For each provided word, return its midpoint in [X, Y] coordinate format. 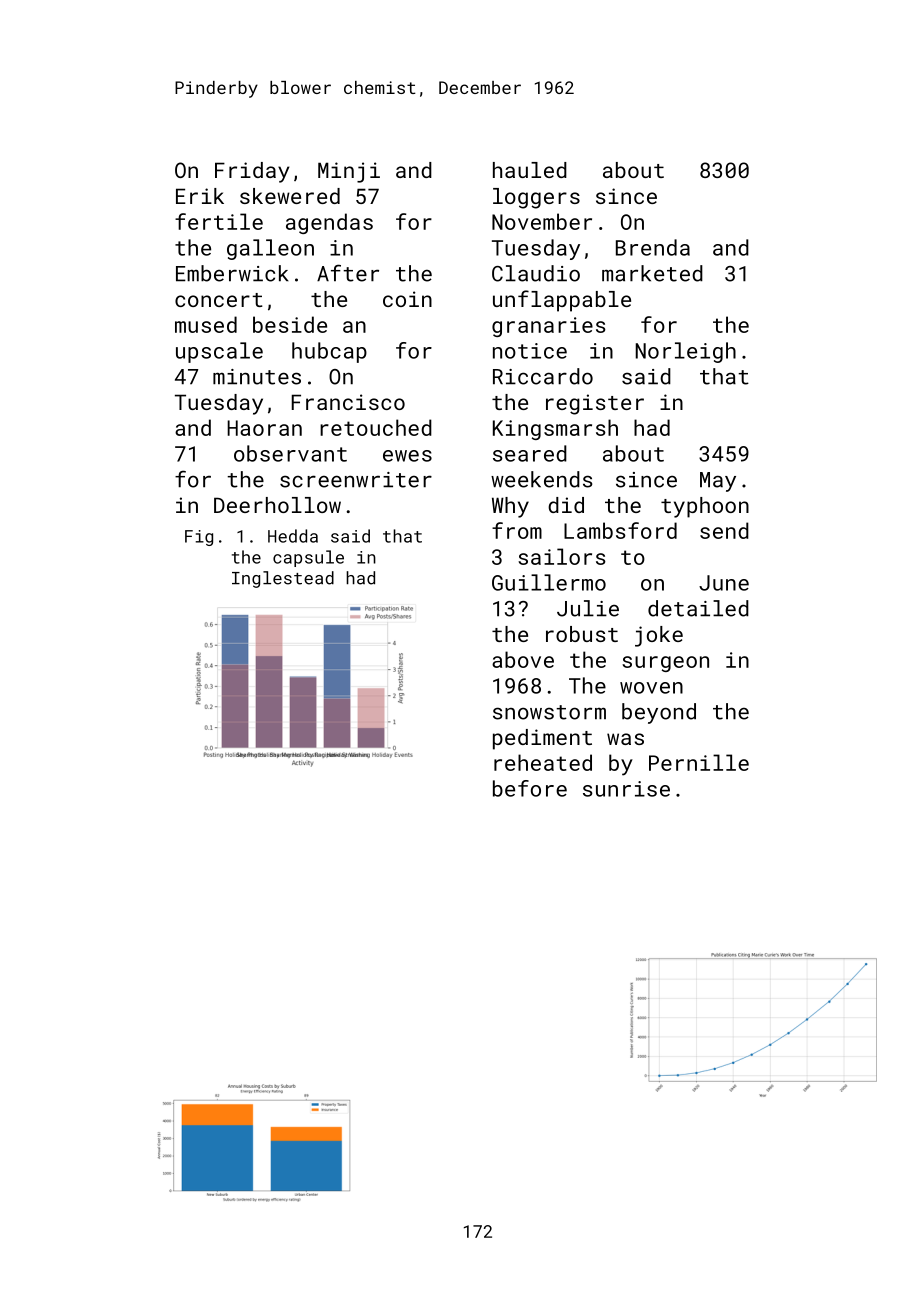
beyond [659, 713]
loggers [536, 198]
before [530, 788]
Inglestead [283, 579]
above [523, 659]
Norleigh [686, 352]
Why [510, 507]
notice [530, 351]
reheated [543, 762]
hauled [530, 170]
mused [206, 324]
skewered [290, 196]
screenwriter [356, 480]
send [724, 530]
